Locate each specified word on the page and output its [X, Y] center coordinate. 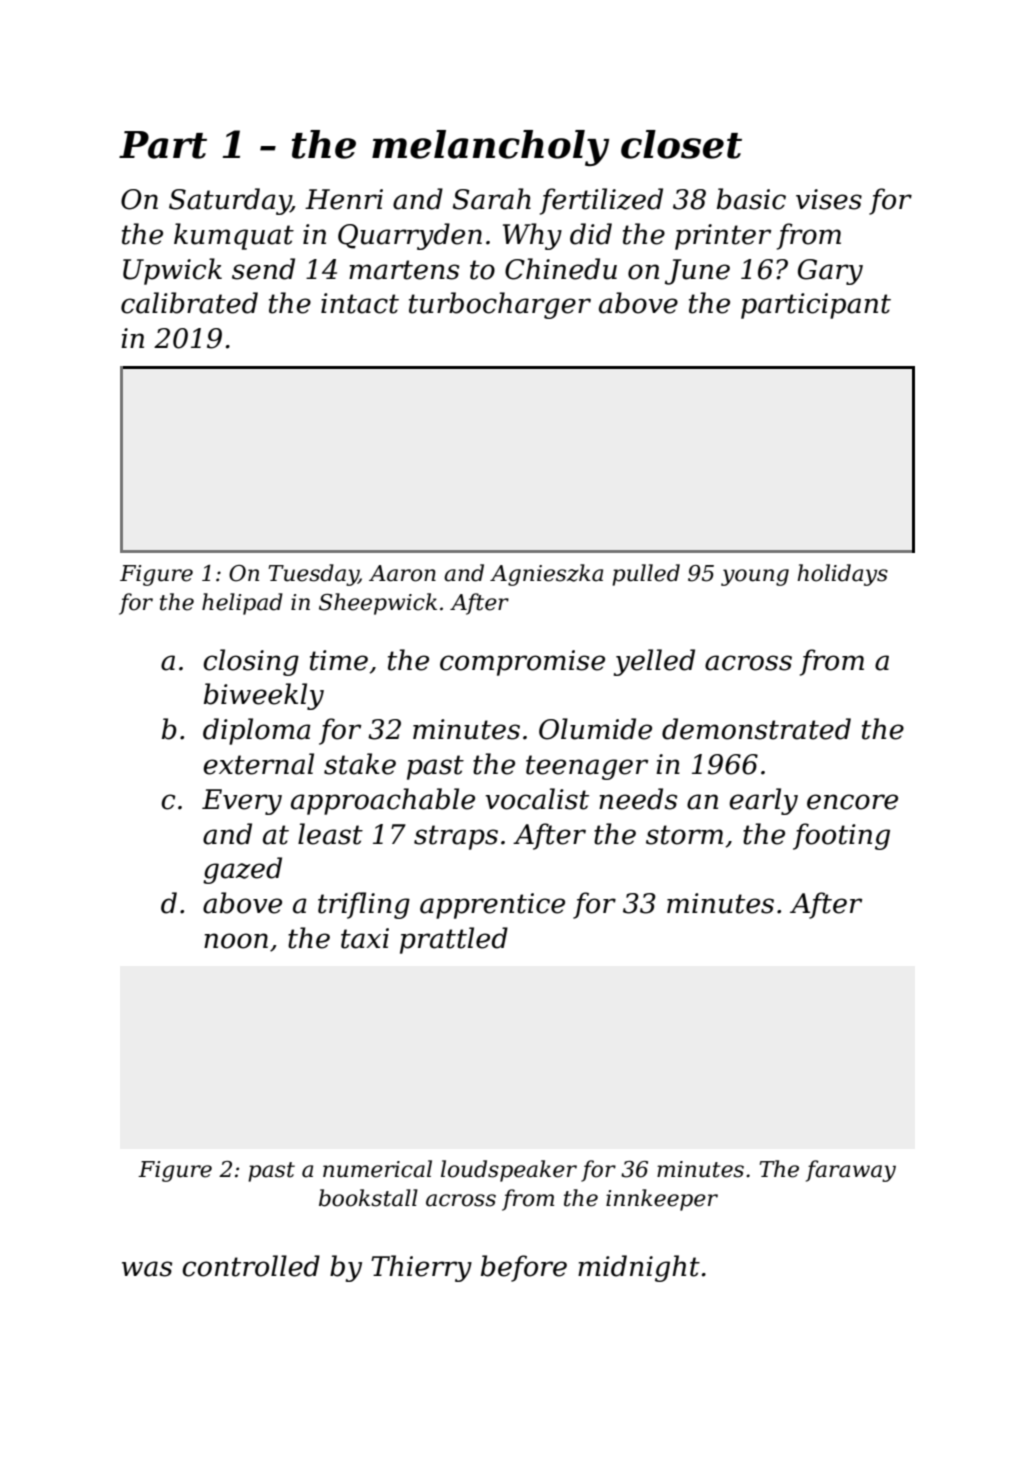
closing [251, 662]
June [697, 272]
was [147, 1269]
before [524, 1268]
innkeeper [662, 1200]
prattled [454, 940]
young [755, 577]
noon [236, 941]
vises [829, 199]
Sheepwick [378, 604]
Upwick [172, 271]
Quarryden [410, 236]
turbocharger [500, 305]
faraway [851, 1171]
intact [360, 303]
